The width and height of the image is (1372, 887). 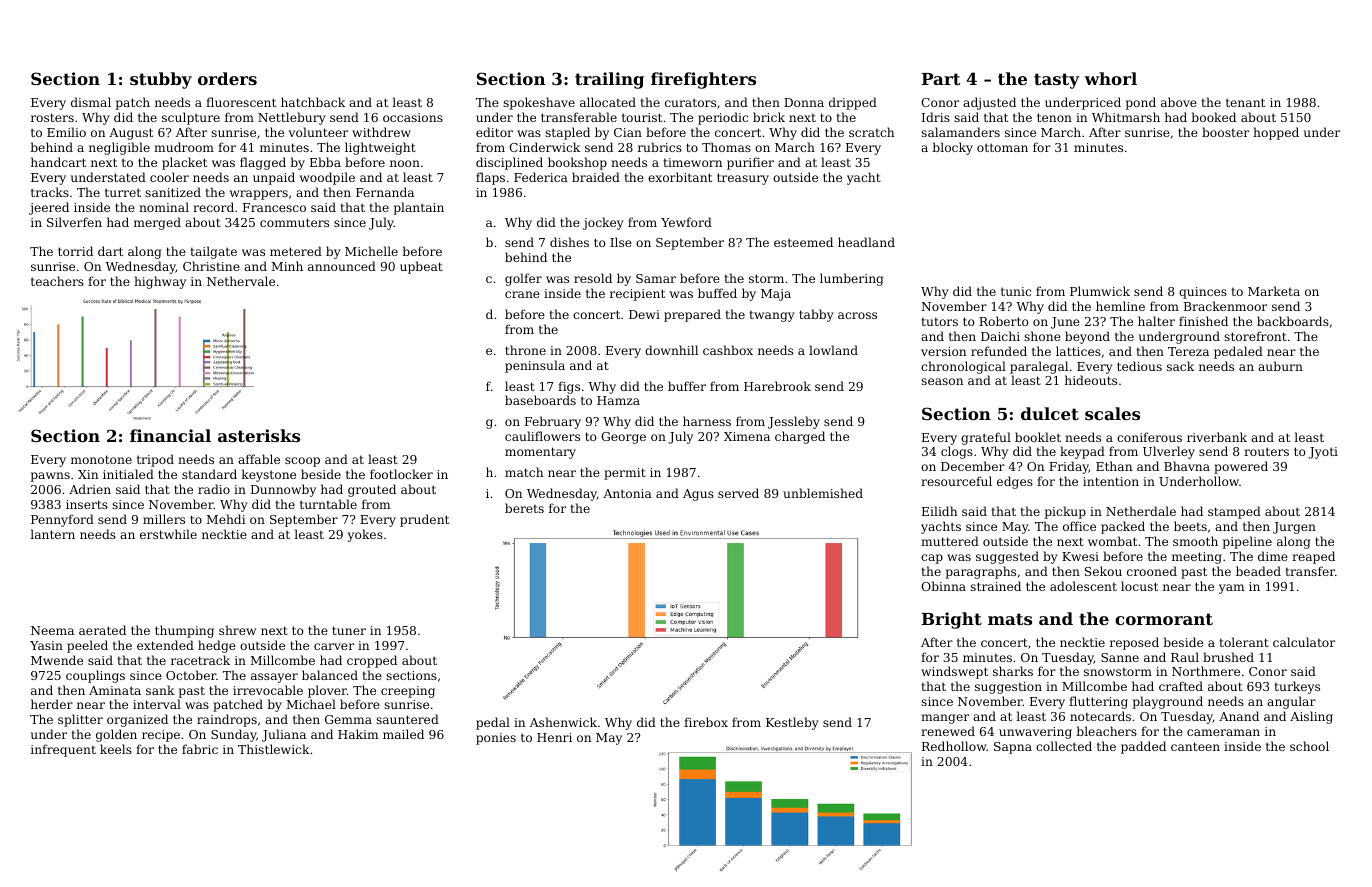 What do you see at coordinates (671, 350) in the image?
I see `downhill` at bounding box center [671, 350].
